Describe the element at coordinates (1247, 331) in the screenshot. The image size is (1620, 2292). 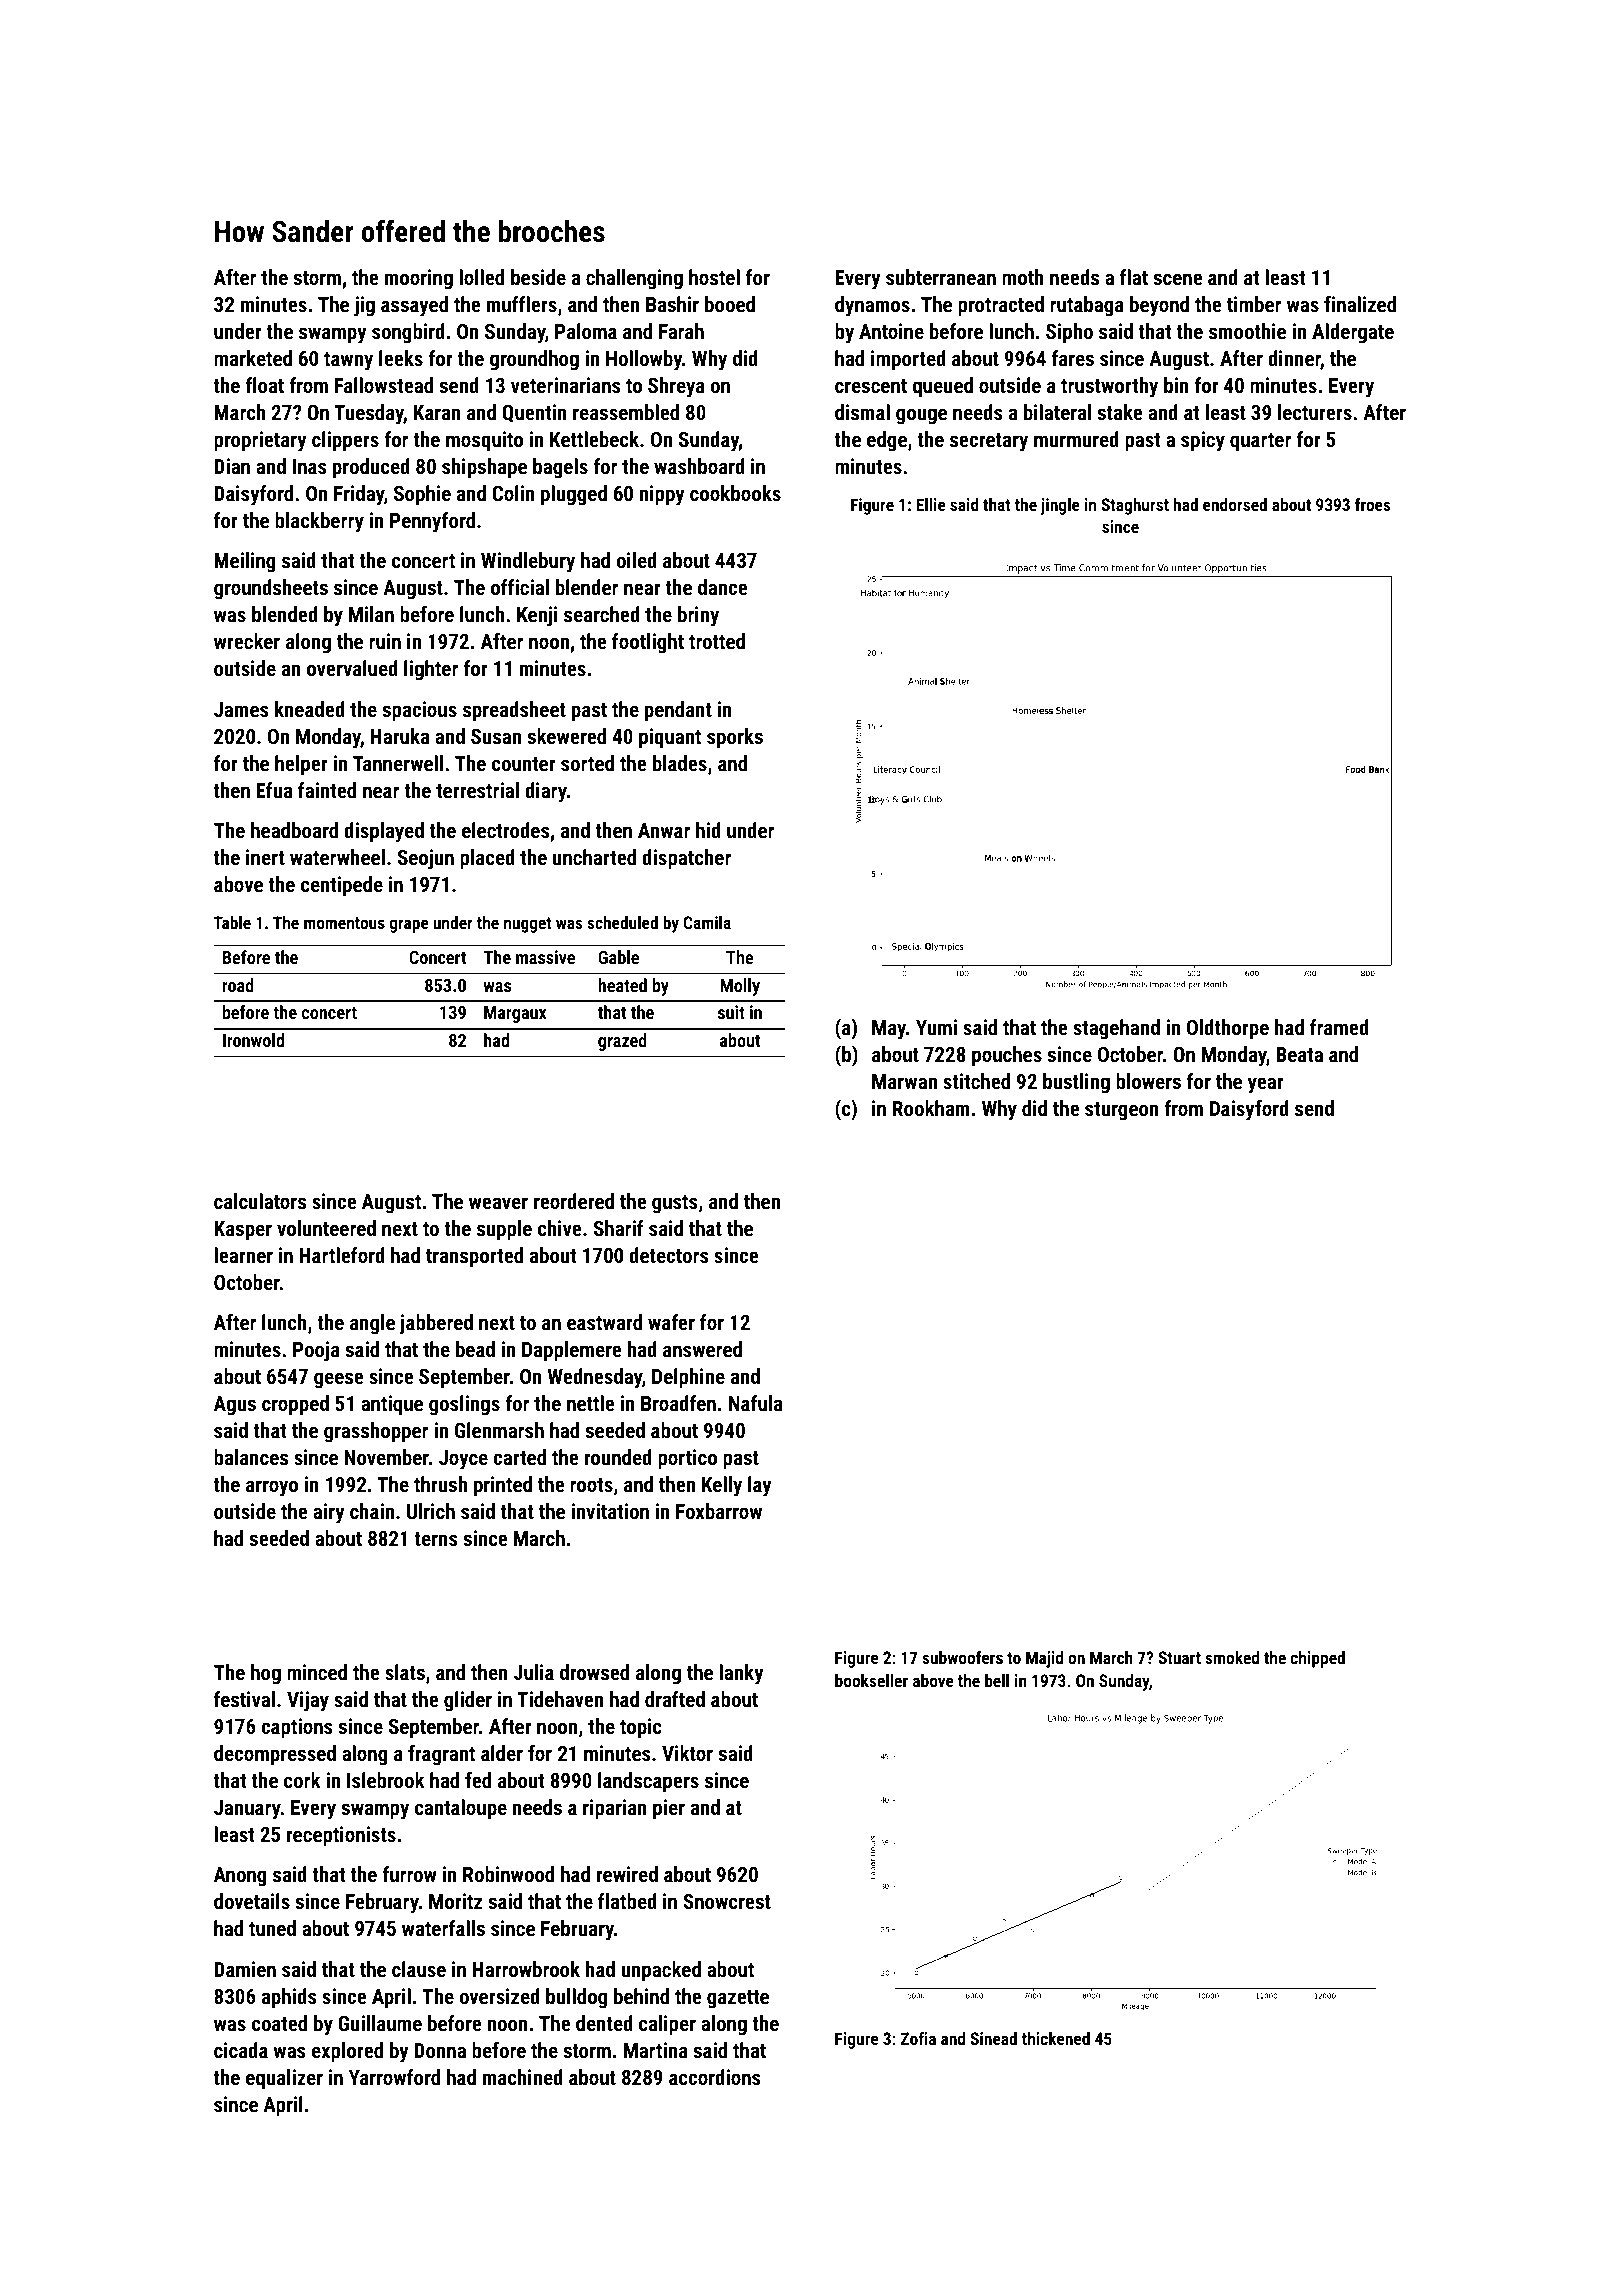
I see `smoothie` at that location.
